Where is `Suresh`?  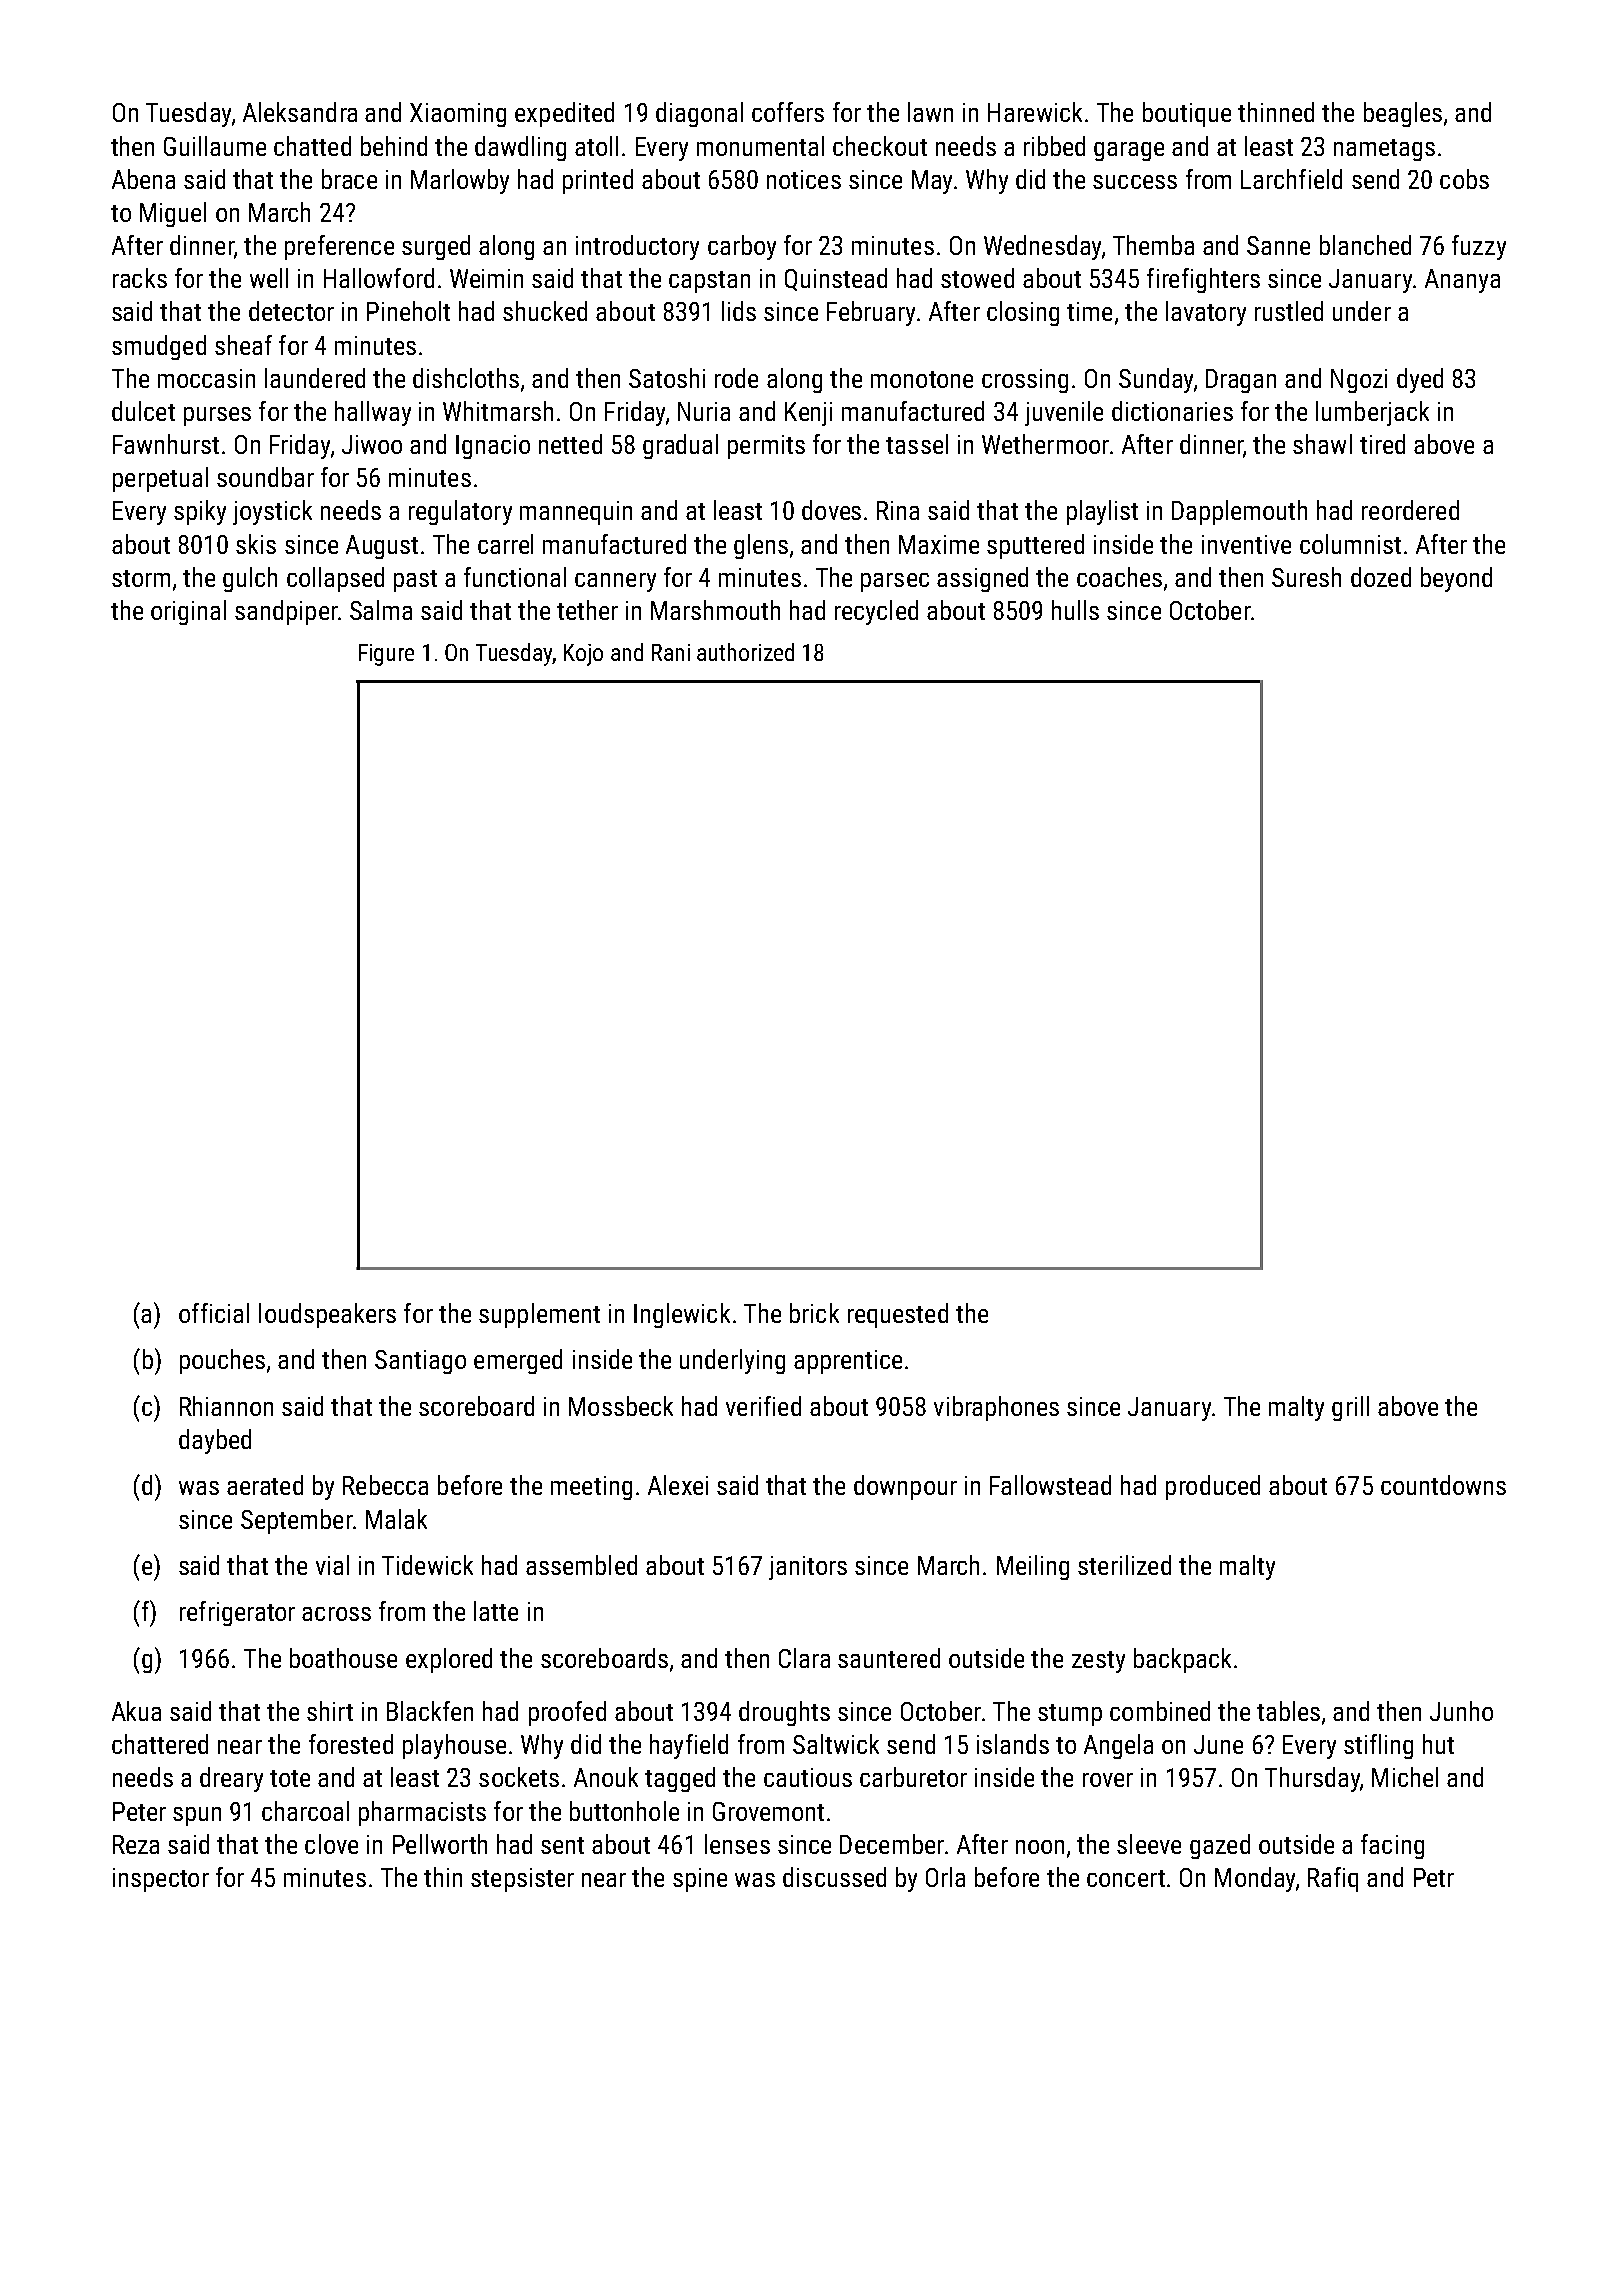
Suresh is located at coordinates (1306, 577).
